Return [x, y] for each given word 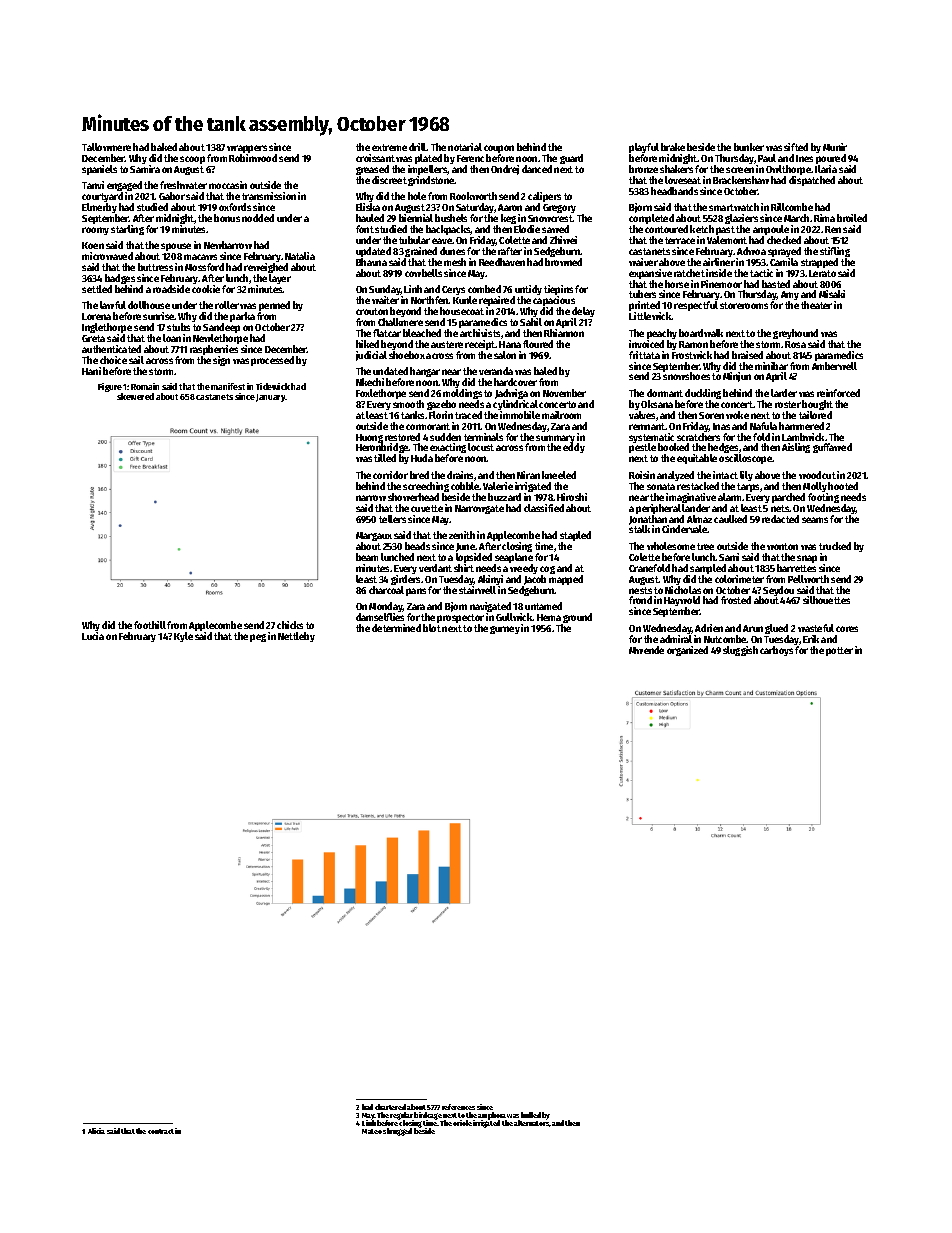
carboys [776, 651]
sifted [796, 147]
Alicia [96, 1131]
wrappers [247, 149]
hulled [531, 1115]
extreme [389, 147]
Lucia [93, 636]
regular [402, 1116]
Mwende [646, 650]
